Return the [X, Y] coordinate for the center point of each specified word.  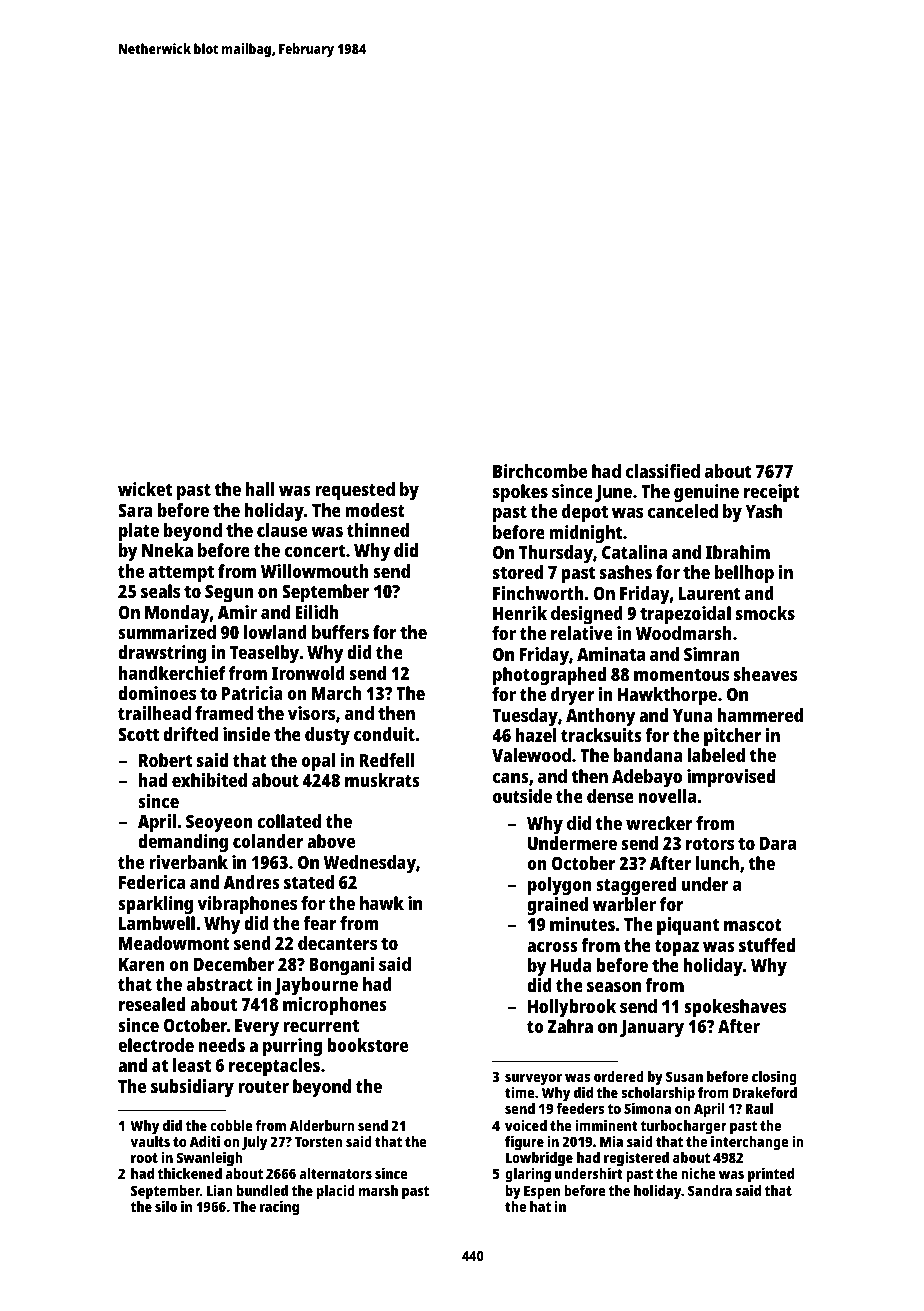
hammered [760, 715]
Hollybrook [572, 1008]
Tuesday [525, 717]
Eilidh [316, 612]
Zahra [570, 1026]
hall [260, 489]
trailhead [154, 713]
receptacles [274, 1067]
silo [166, 1206]
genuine [706, 493]
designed [587, 615]
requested [355, 491]
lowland [275, 632]
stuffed [767, 945]
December [234, 964]
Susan [684, 1076]
